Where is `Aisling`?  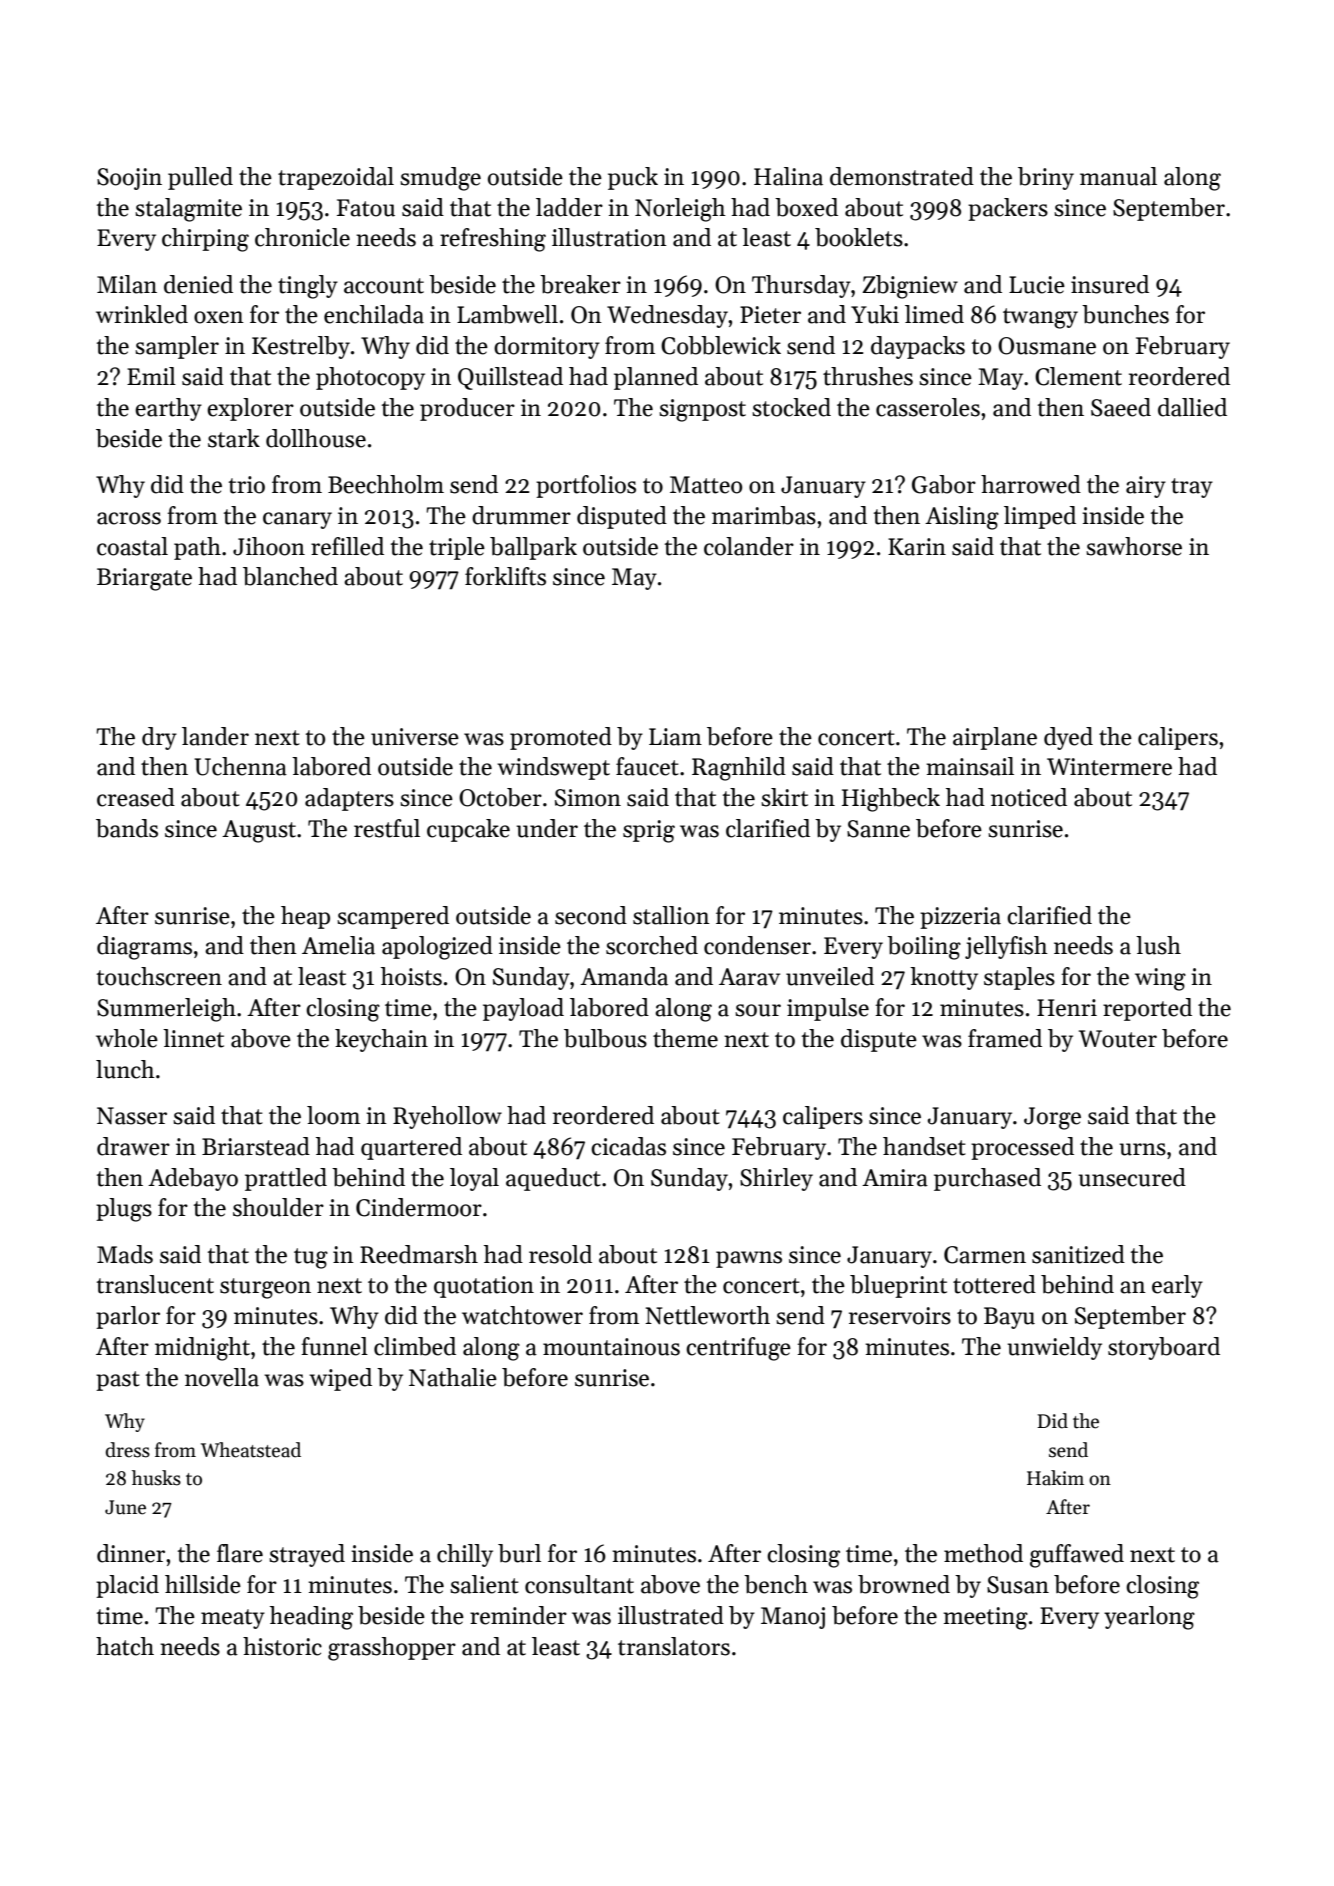 Aisling is located at coordinates (962, 518).
